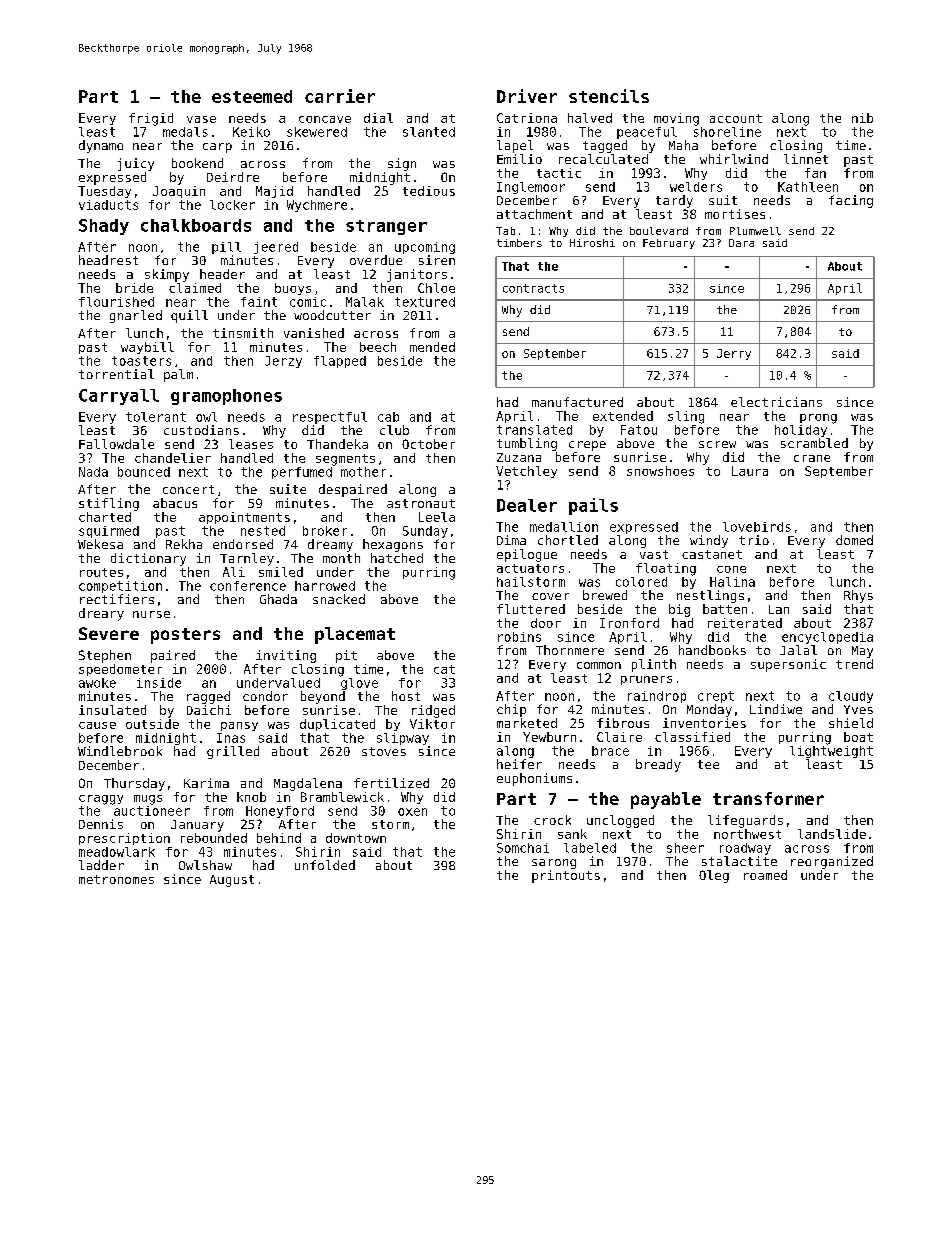 This screenshot has width=952, height=1233. What do you see at coordinates (669, 244) in the screenshot?
I see `February` at bounding box center [669, 244].
